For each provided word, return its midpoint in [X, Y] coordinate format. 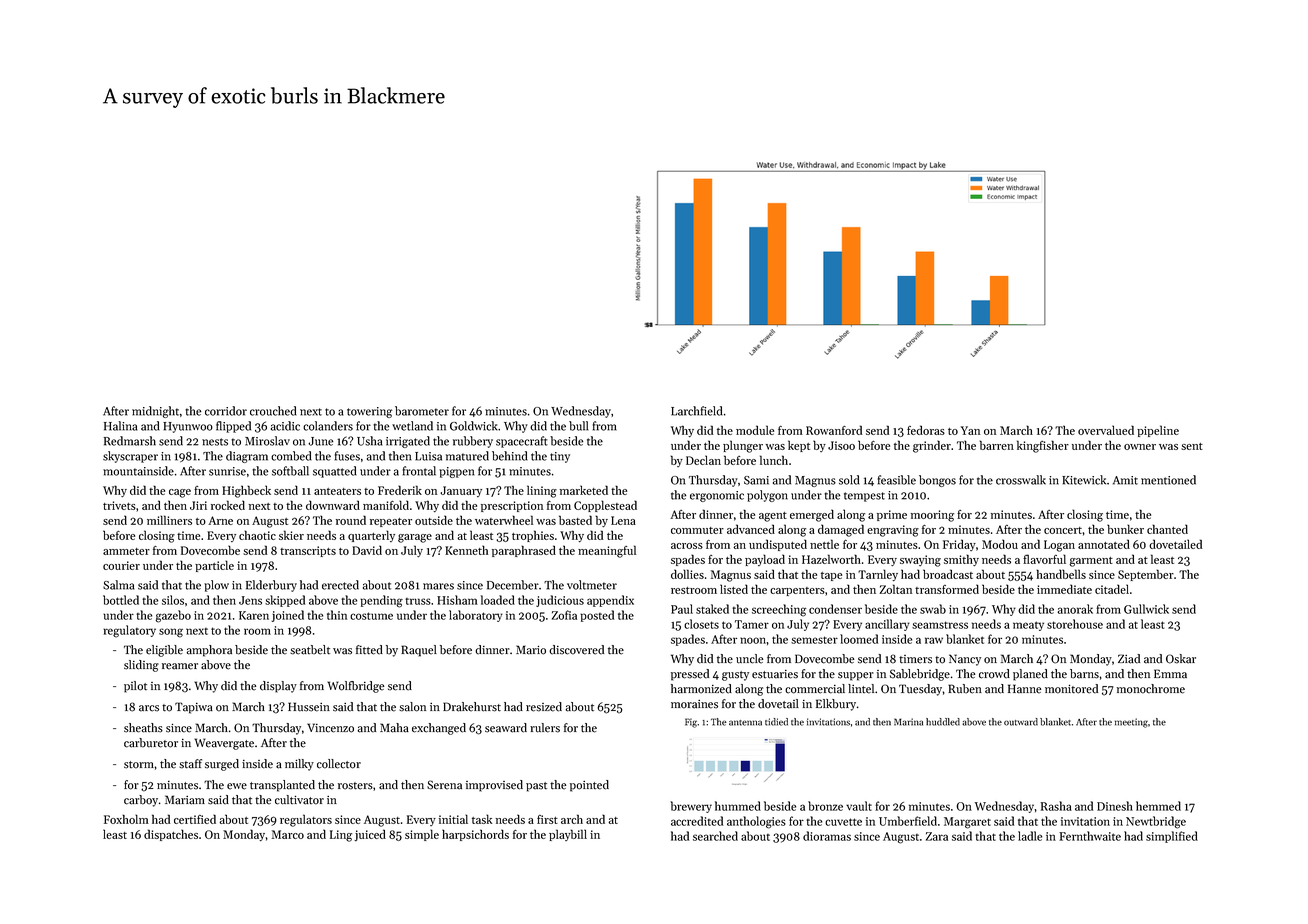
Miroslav [267, 441]
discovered [576, 650]
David [367, 550]
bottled [121, 600]
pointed [589, 786]
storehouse [1075, 624]
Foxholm [126, 819]
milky [299, 765]
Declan [703, 460]
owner [1140, 447]
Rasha [1056, 806]
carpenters [797, 591]
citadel [1112, 589]
